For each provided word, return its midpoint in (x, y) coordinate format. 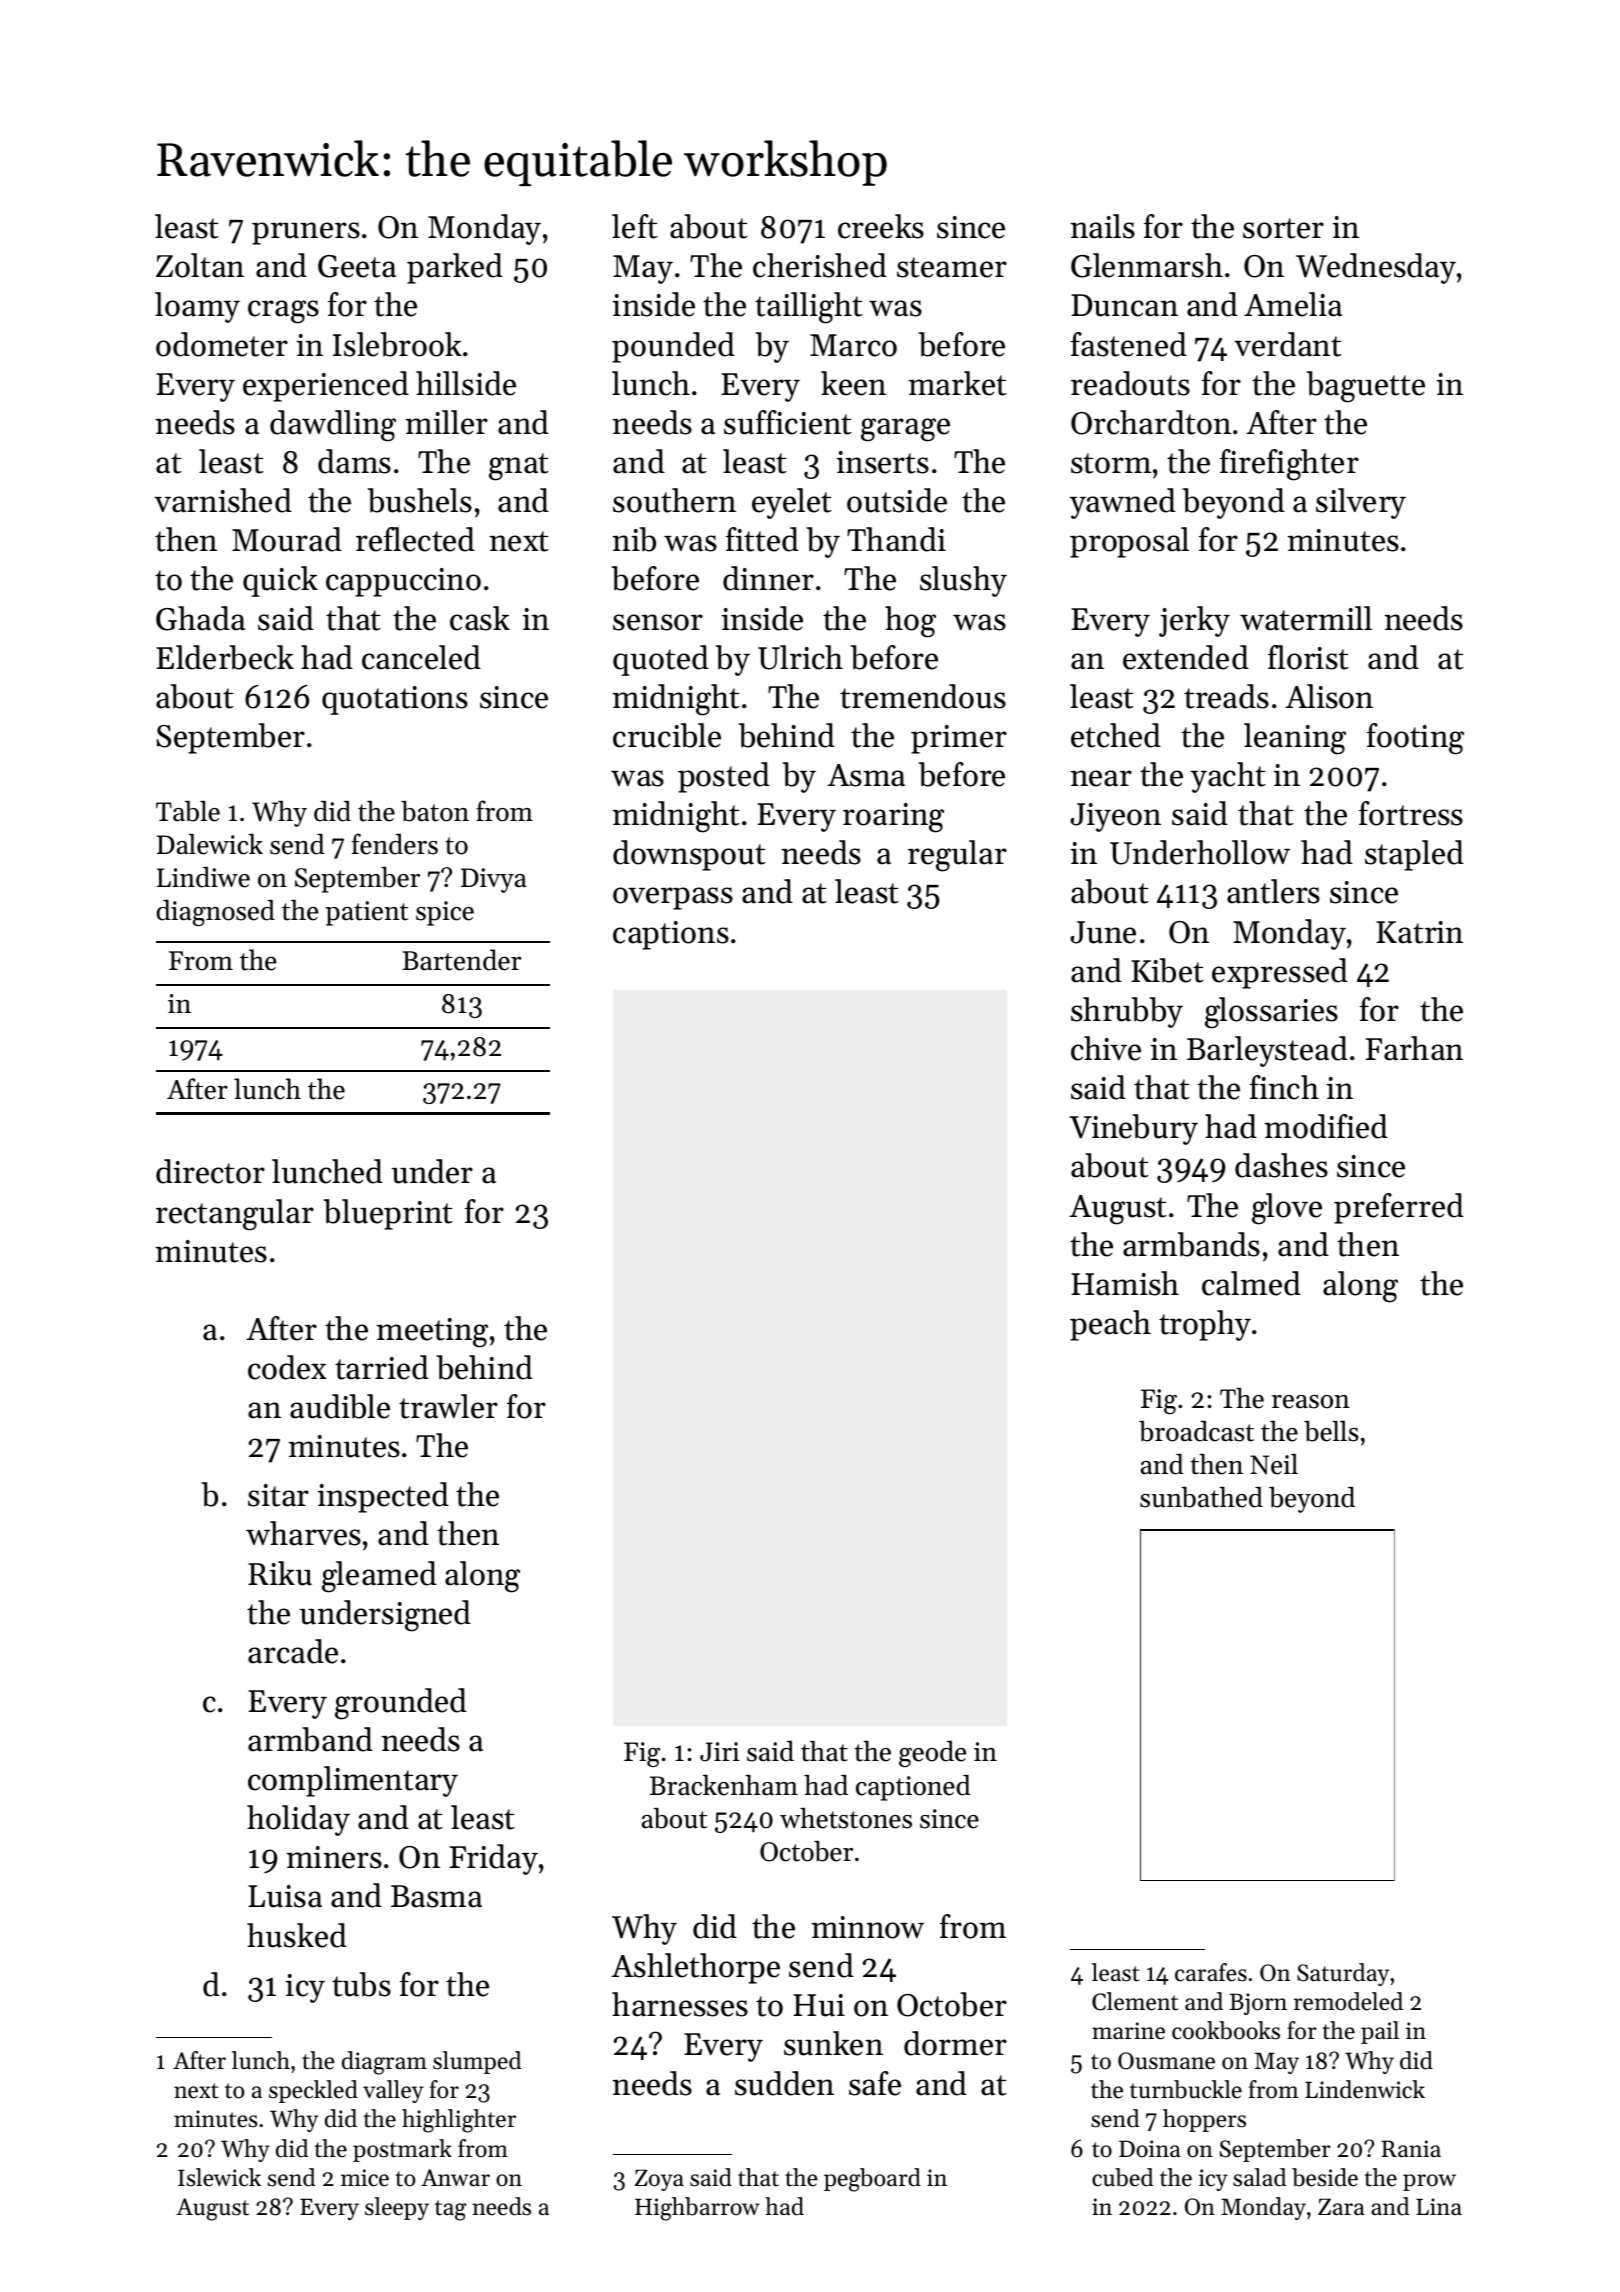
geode (932, 1754)
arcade (293, 1651)
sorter (1283, 228)
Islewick (219, 2177)
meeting (432, 1333)
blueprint (388, 1214)
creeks (881, 226)
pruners (306, 233)
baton (435, 811)
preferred (1399, 1208)
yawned (1123, 503)
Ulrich (800, 657)
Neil (1274, 1464)
